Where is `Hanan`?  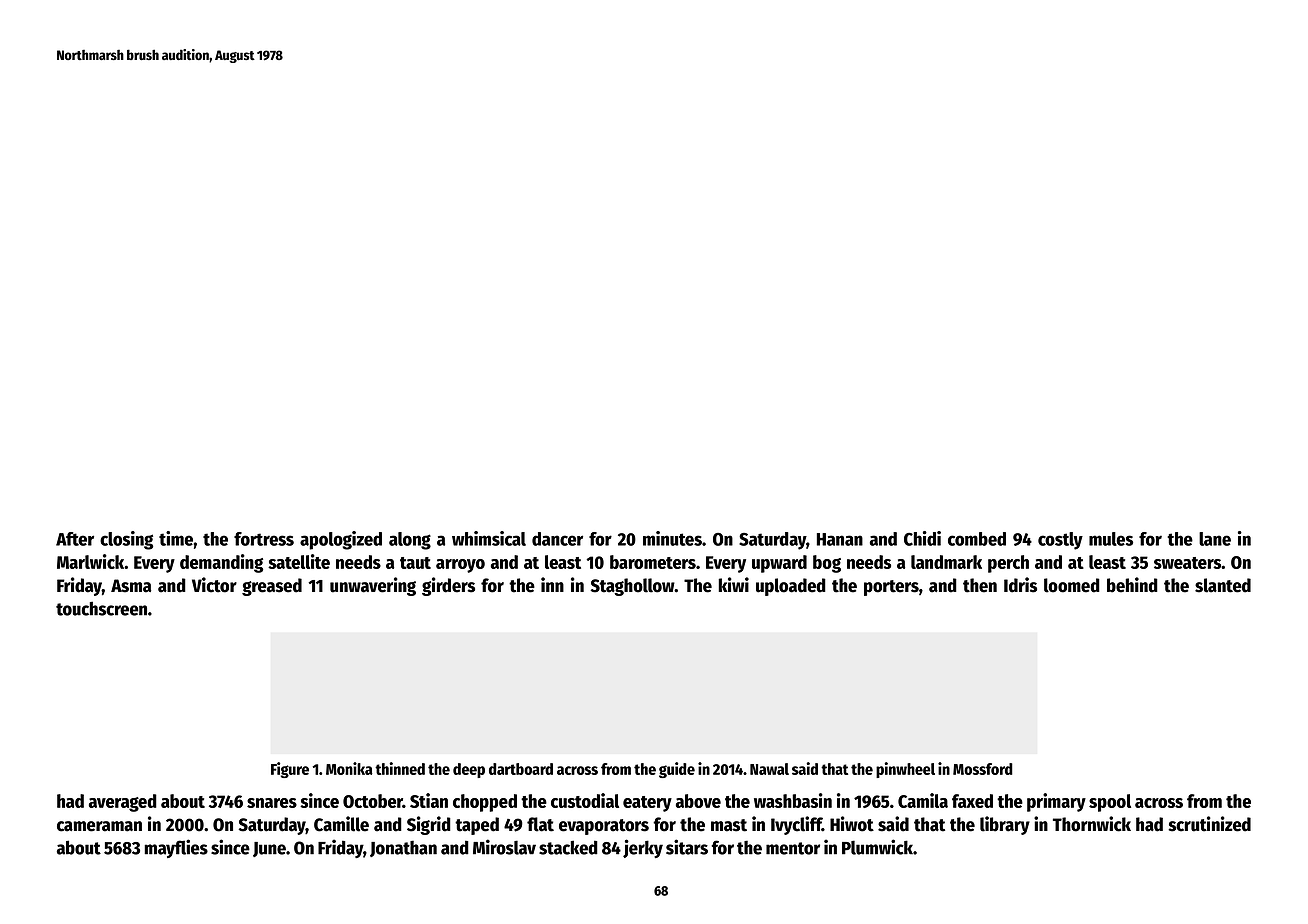 Hanan is located at coordinates (840, 539).
